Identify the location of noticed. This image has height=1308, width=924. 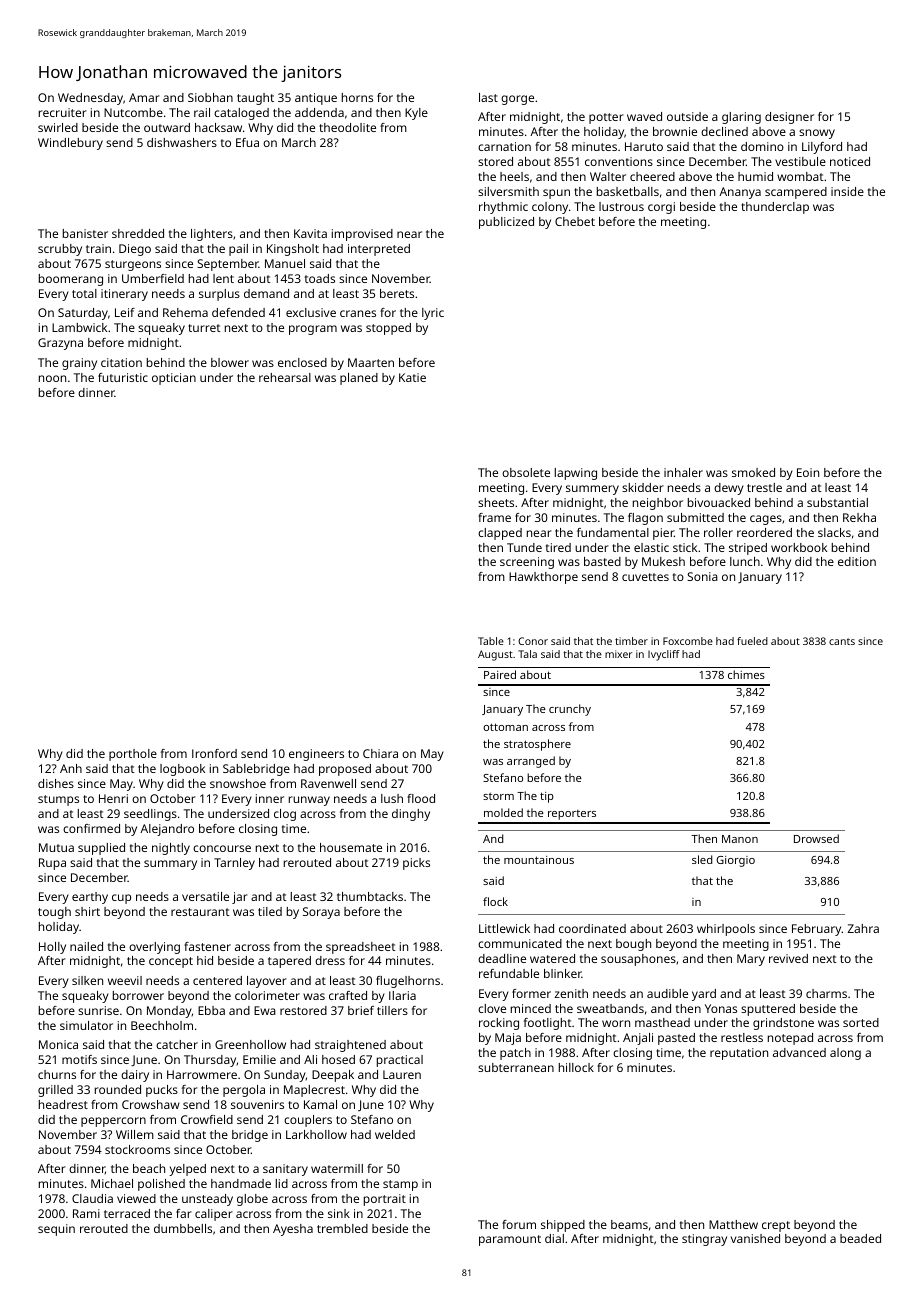
(850, 161).
